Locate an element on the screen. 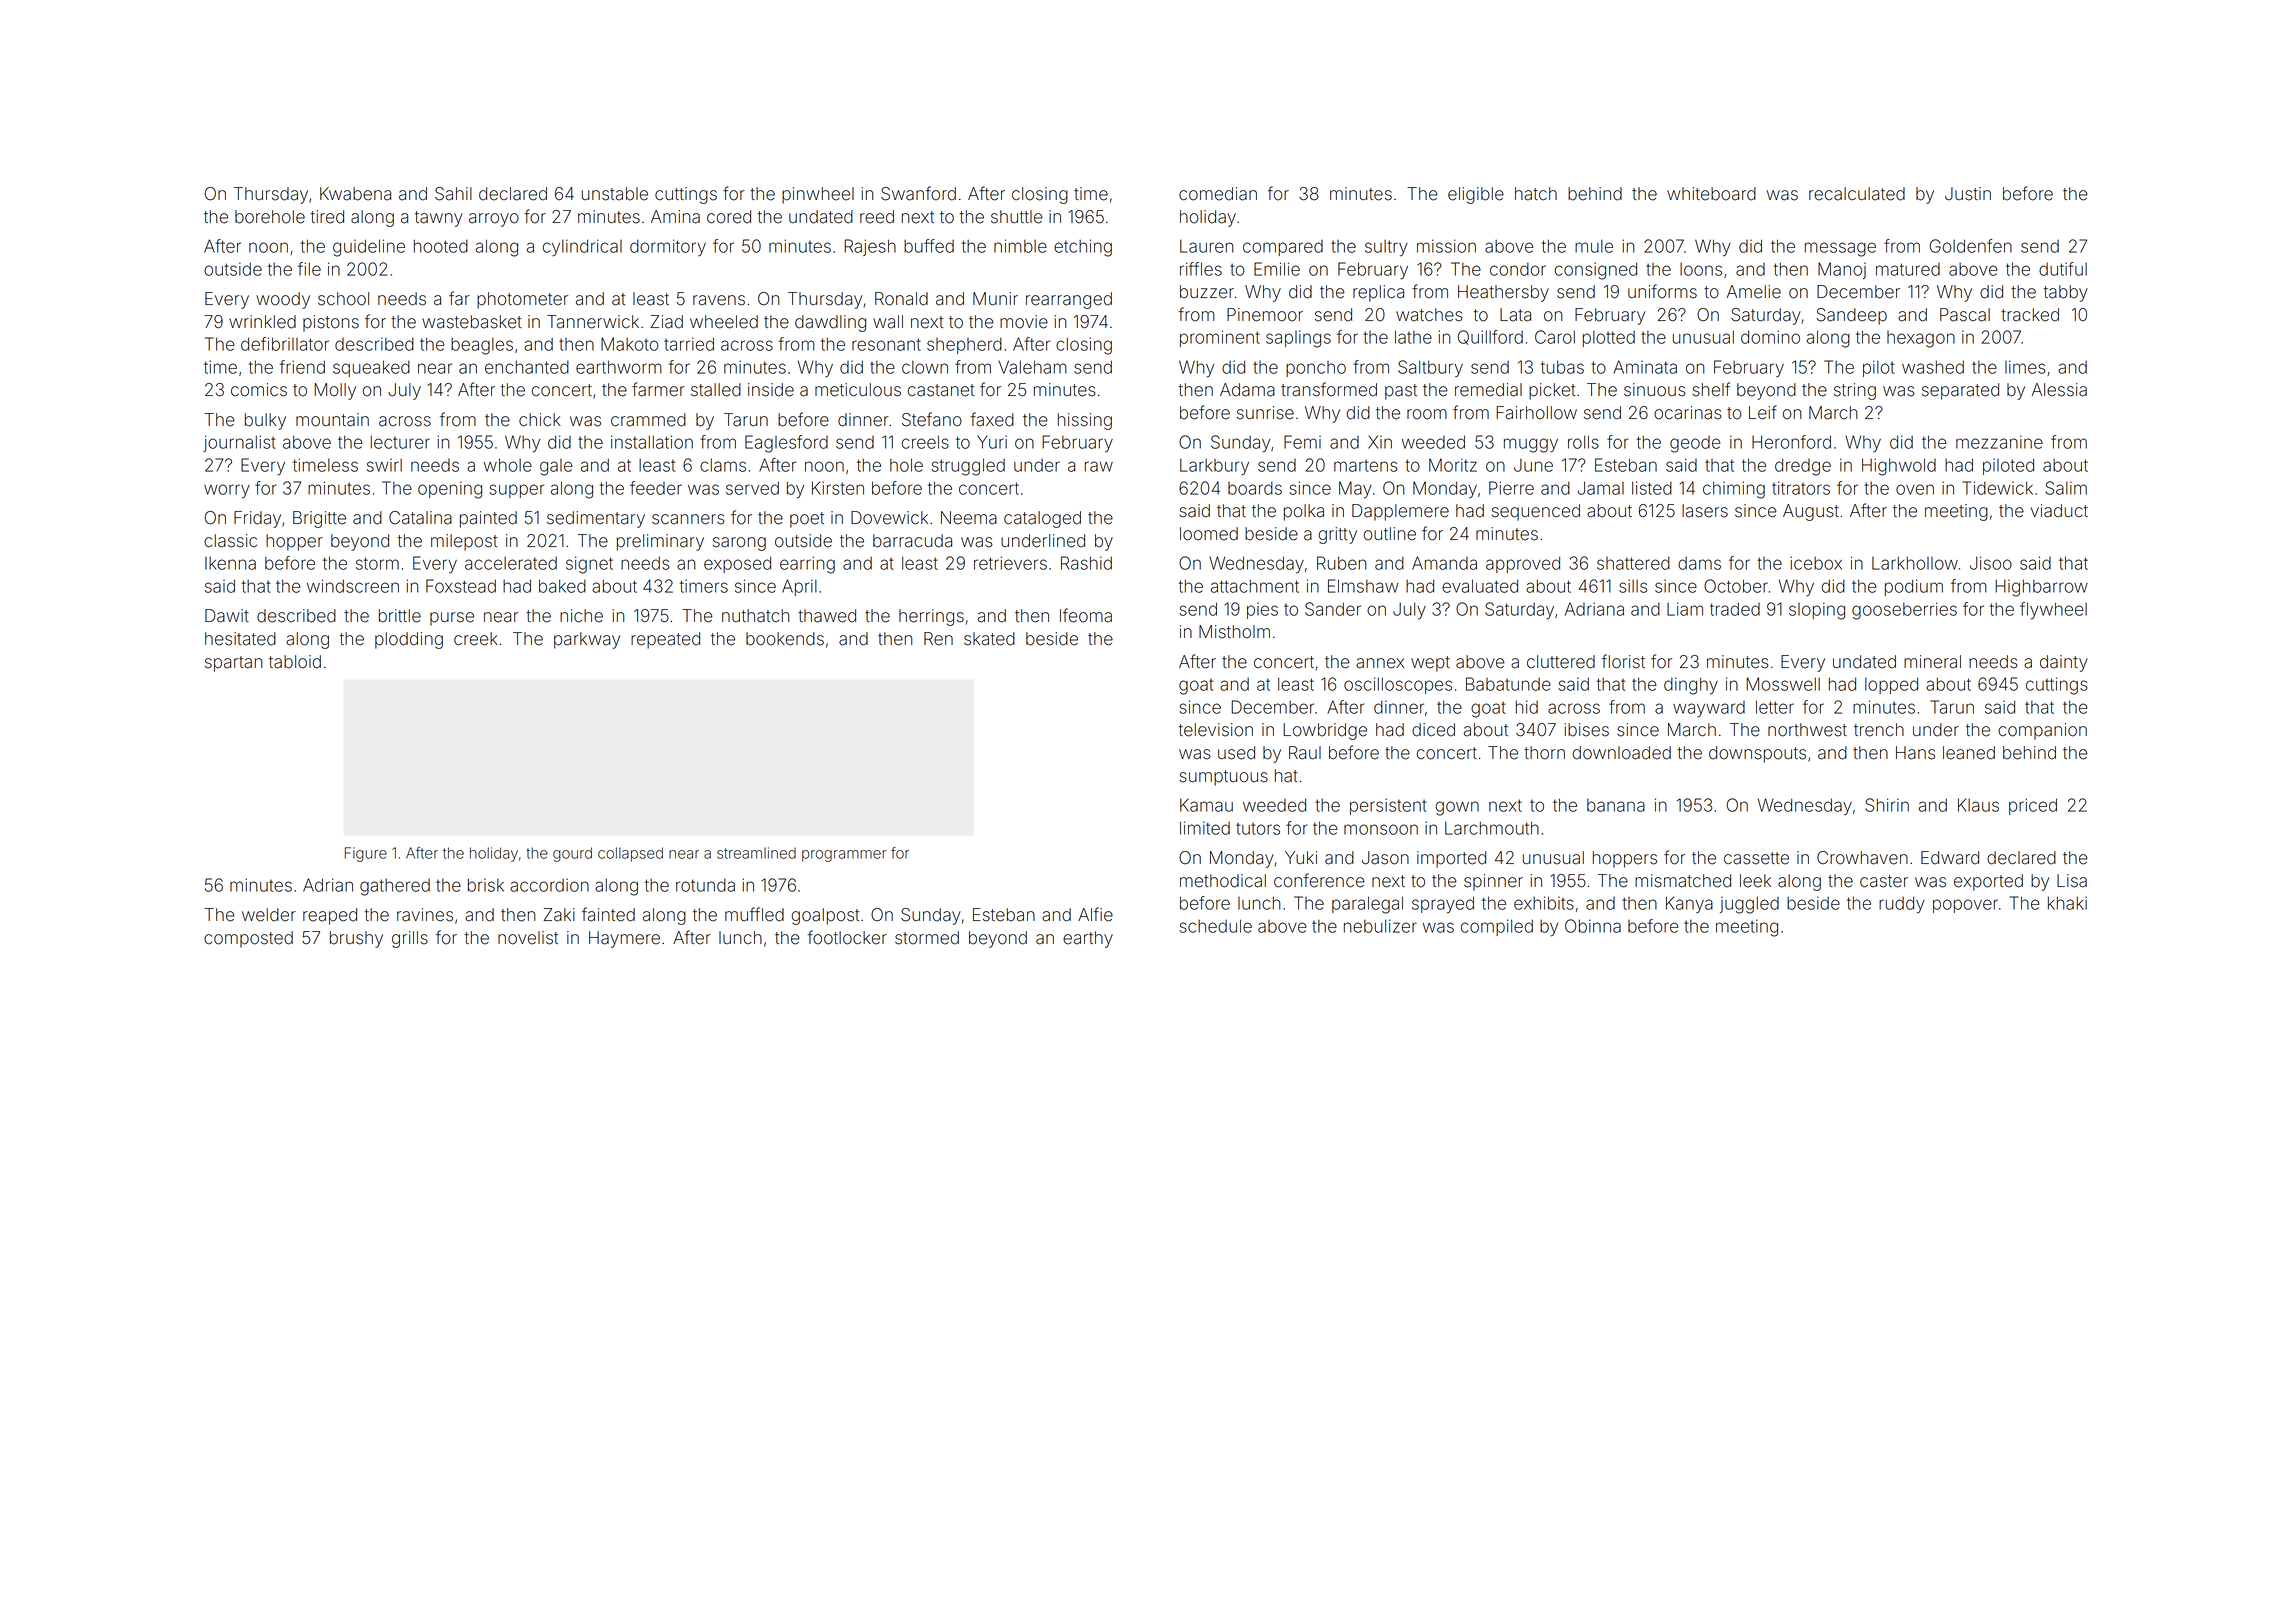 Image resolution: width=2292 pixels, height=1620 pixels. eligible is located at coordinates (1476, 195).
